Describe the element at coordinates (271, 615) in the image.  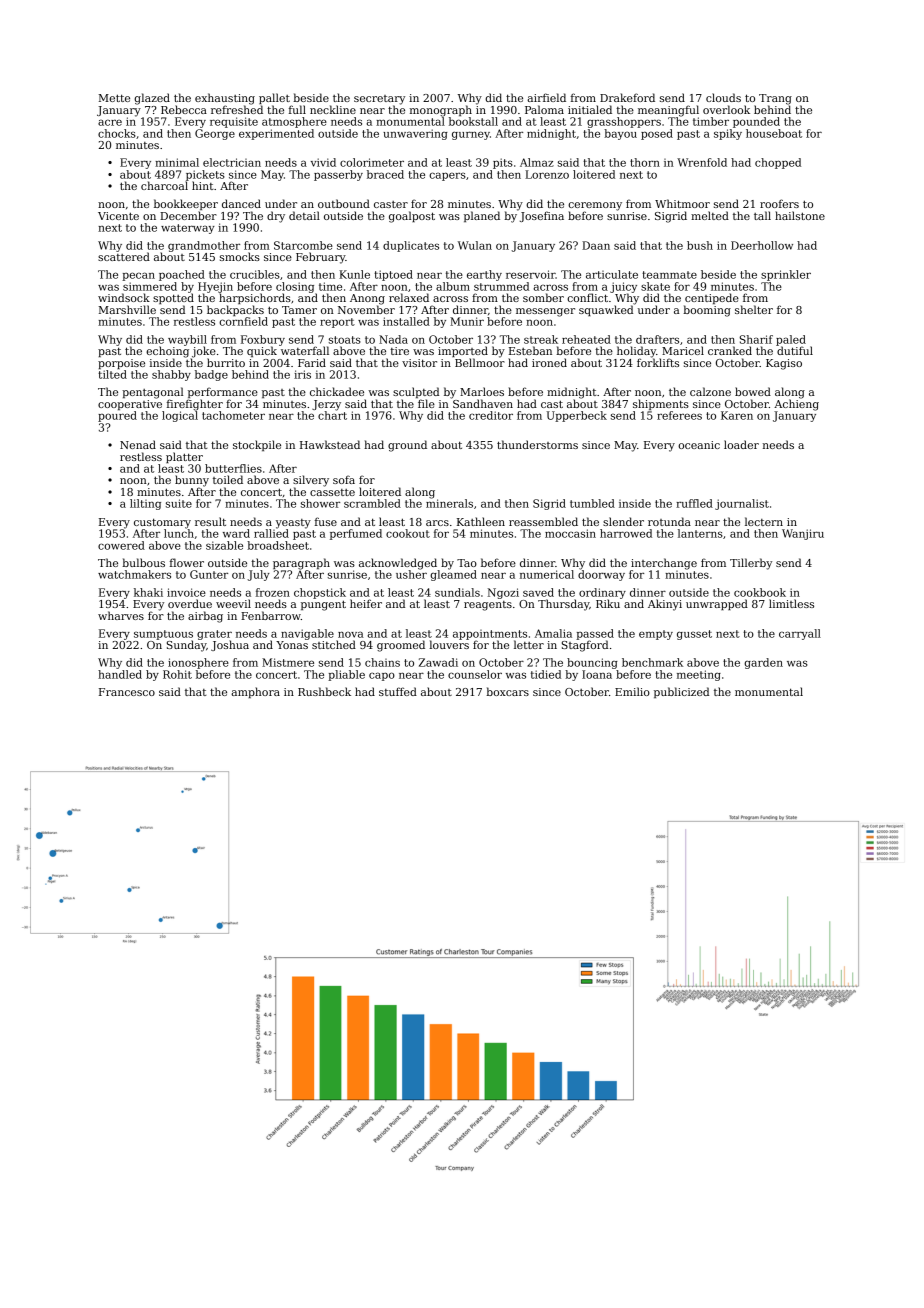
I see `Fenbarrow` at that location.
